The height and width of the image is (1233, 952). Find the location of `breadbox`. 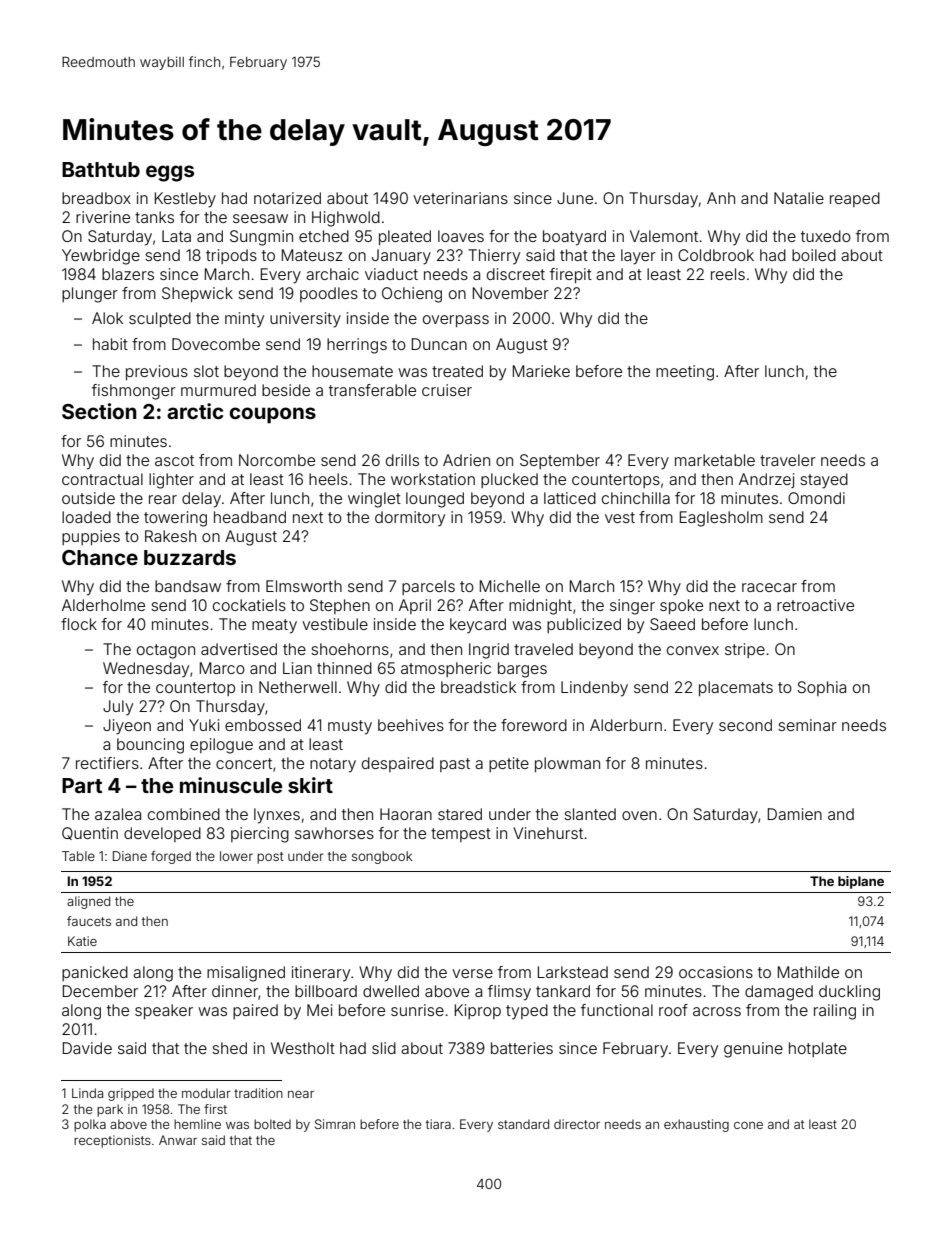

breadbox is located at coordinates (96, 198).
